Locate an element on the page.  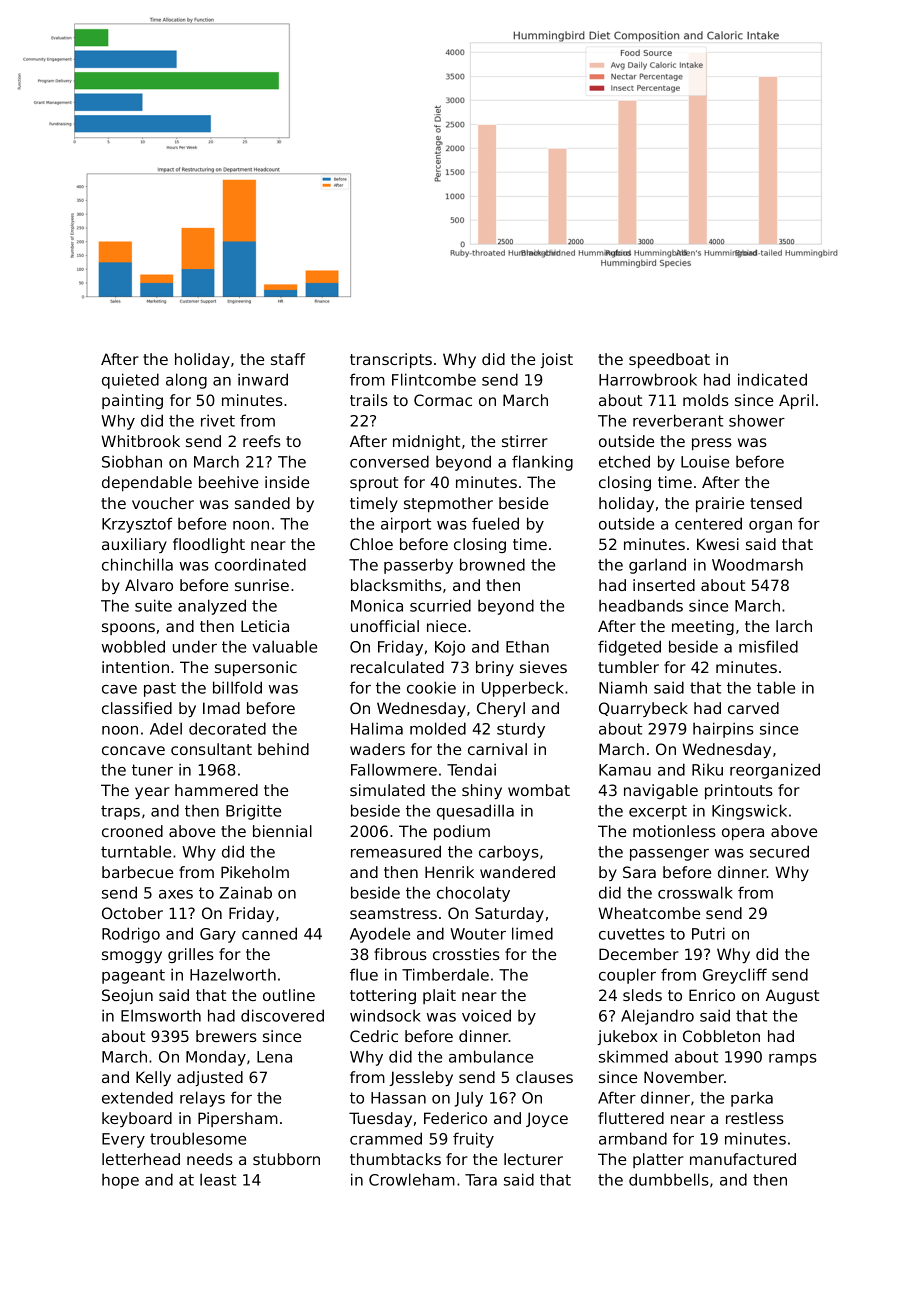
indicated is located at coordinates (772, 379).
